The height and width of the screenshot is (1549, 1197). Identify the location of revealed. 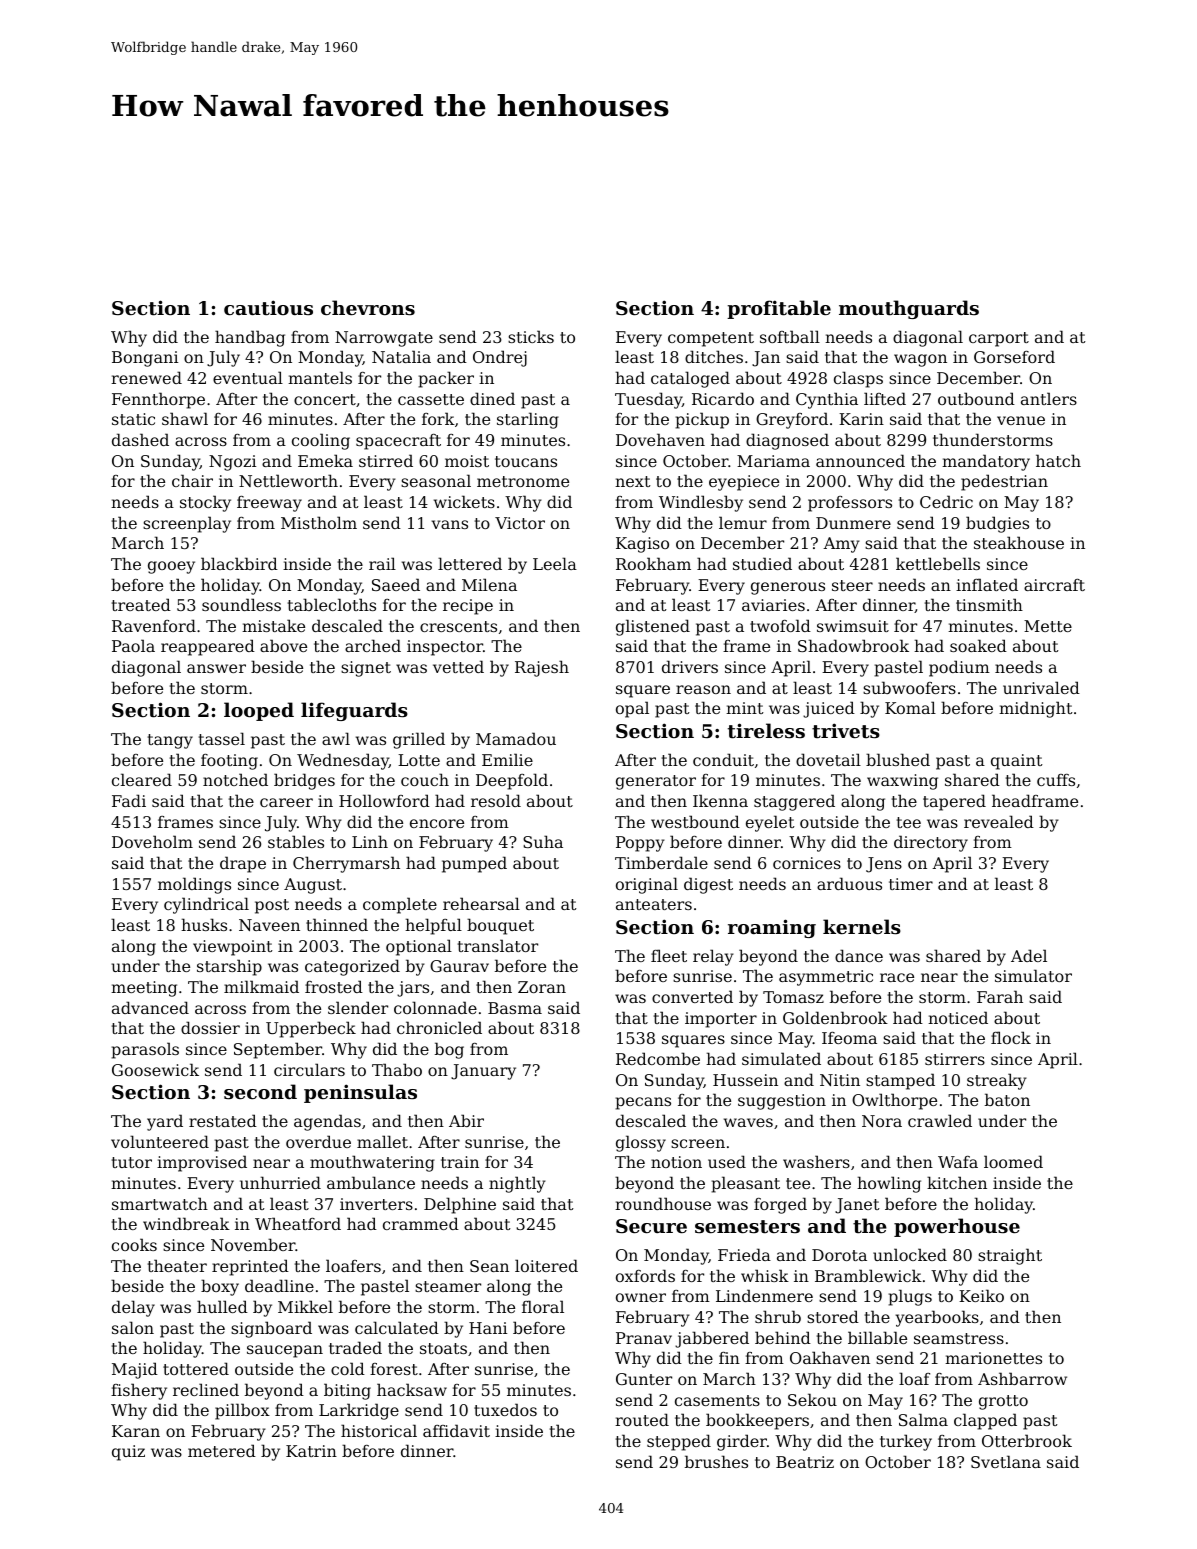
(999, 821).
